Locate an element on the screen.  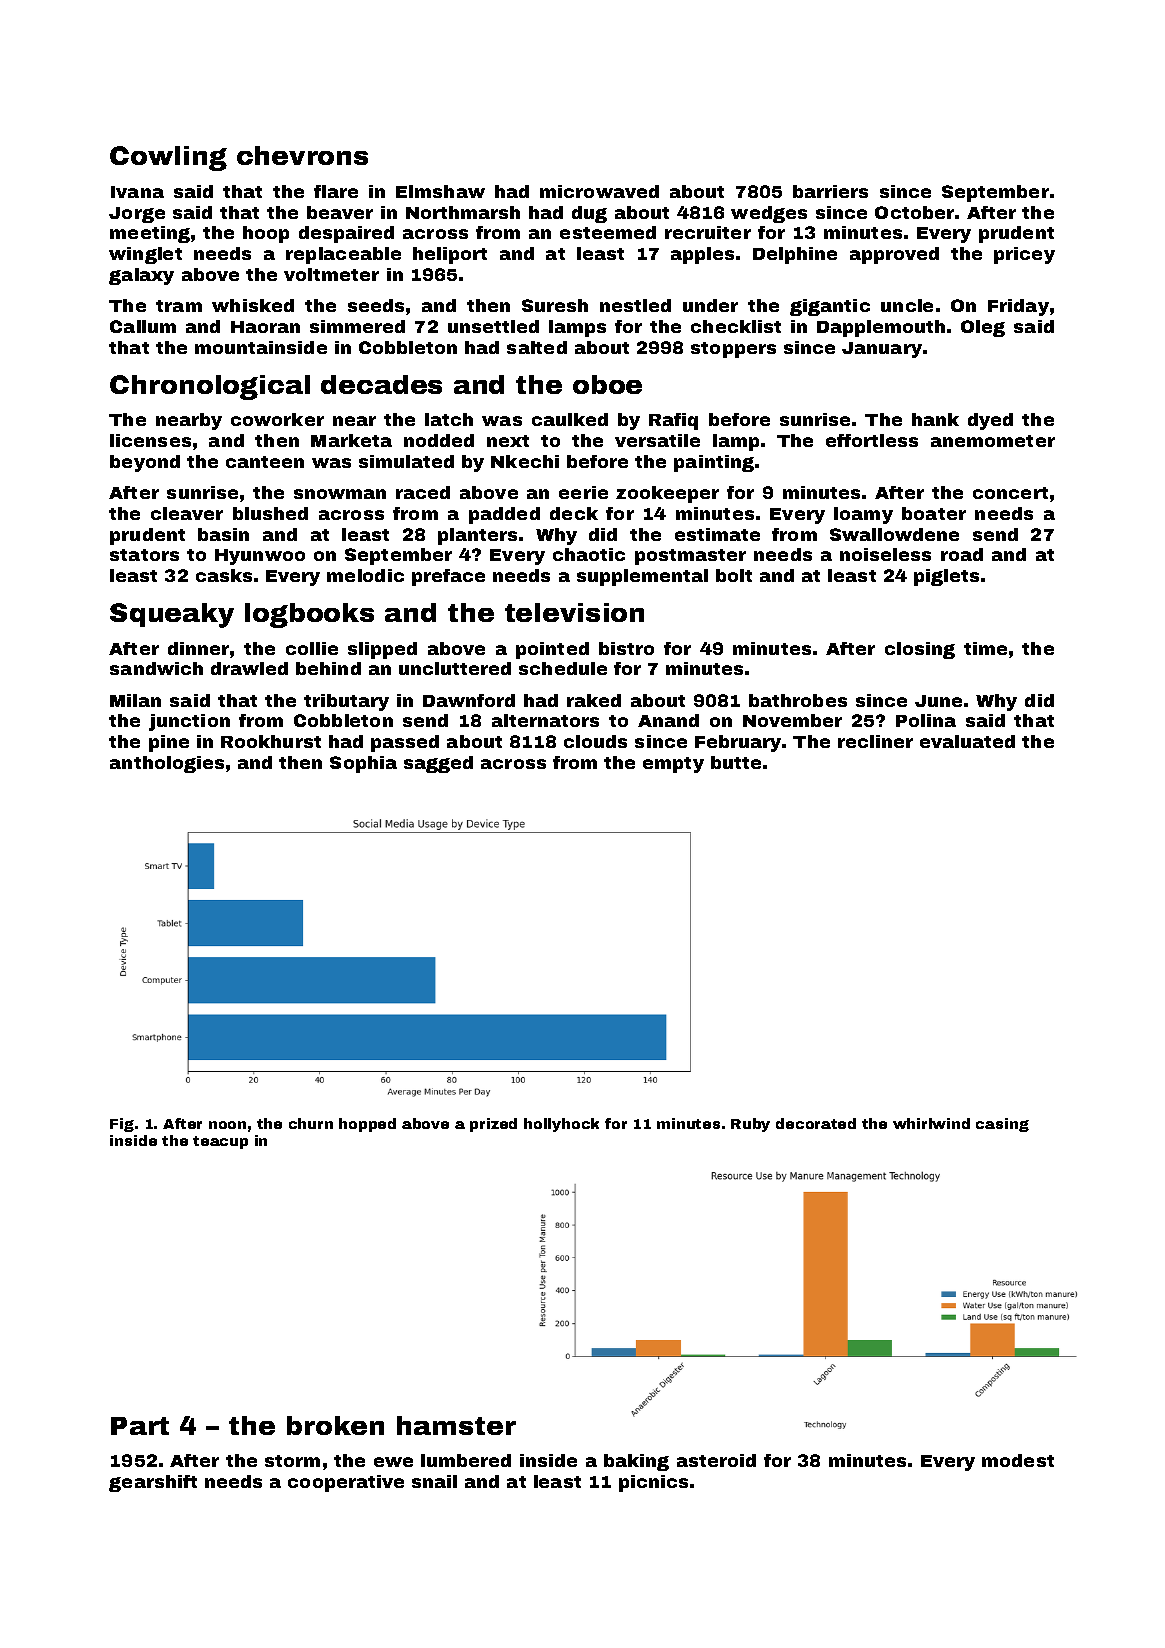
barriers is located at coordinates (830, 191).
